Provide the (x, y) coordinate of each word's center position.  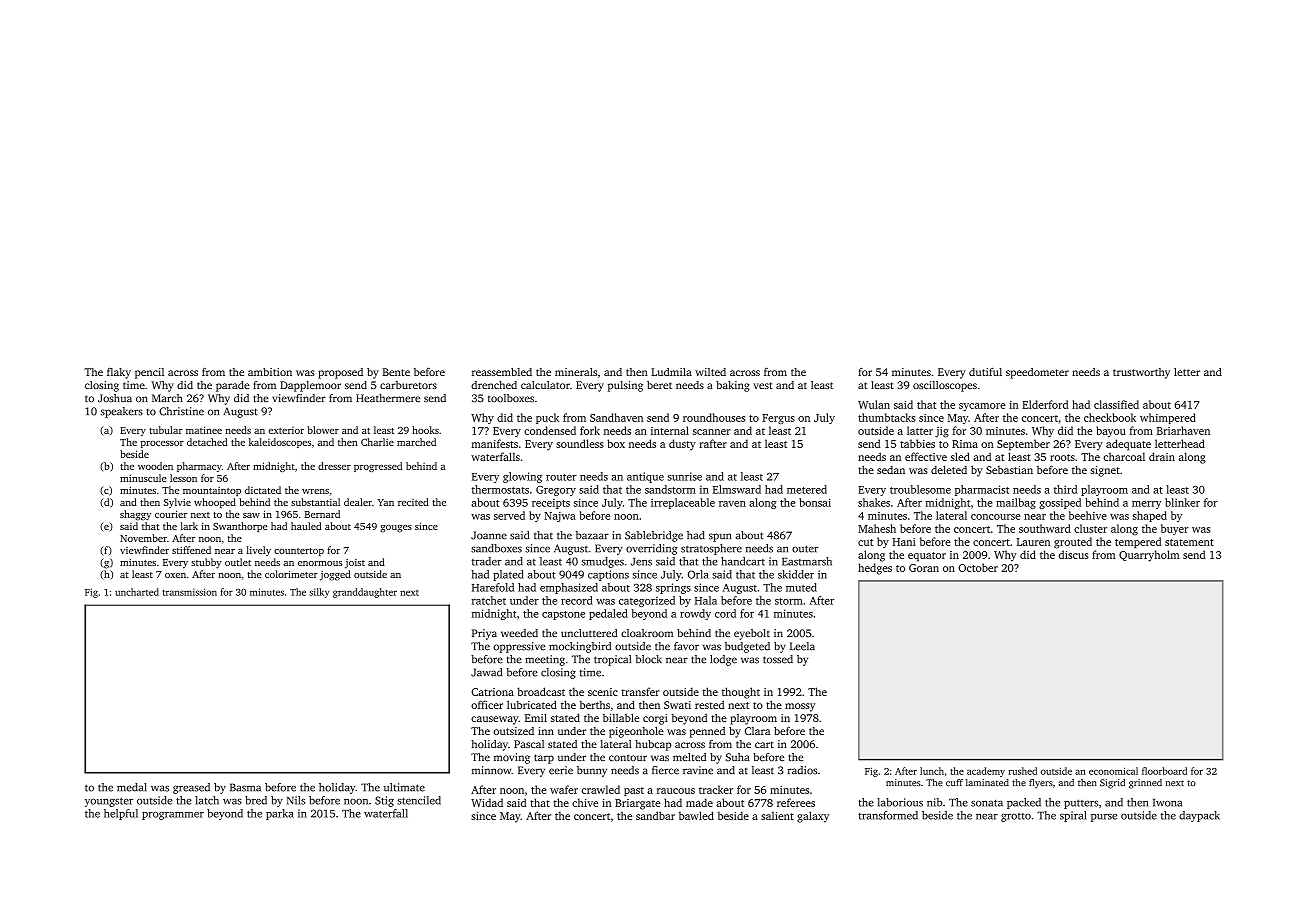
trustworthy (1141, 373)
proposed (340, 373)
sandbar (655, 815)
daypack (1199, 816)
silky (319, 593)
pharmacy (199, 467)
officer (487, 704)
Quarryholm (1149, 556)
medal (132, 787)
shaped (1150, 516)
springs (673, 588)
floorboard (1164, 771)
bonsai (815, 502)
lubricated (532, 704)
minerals (576, 372)
